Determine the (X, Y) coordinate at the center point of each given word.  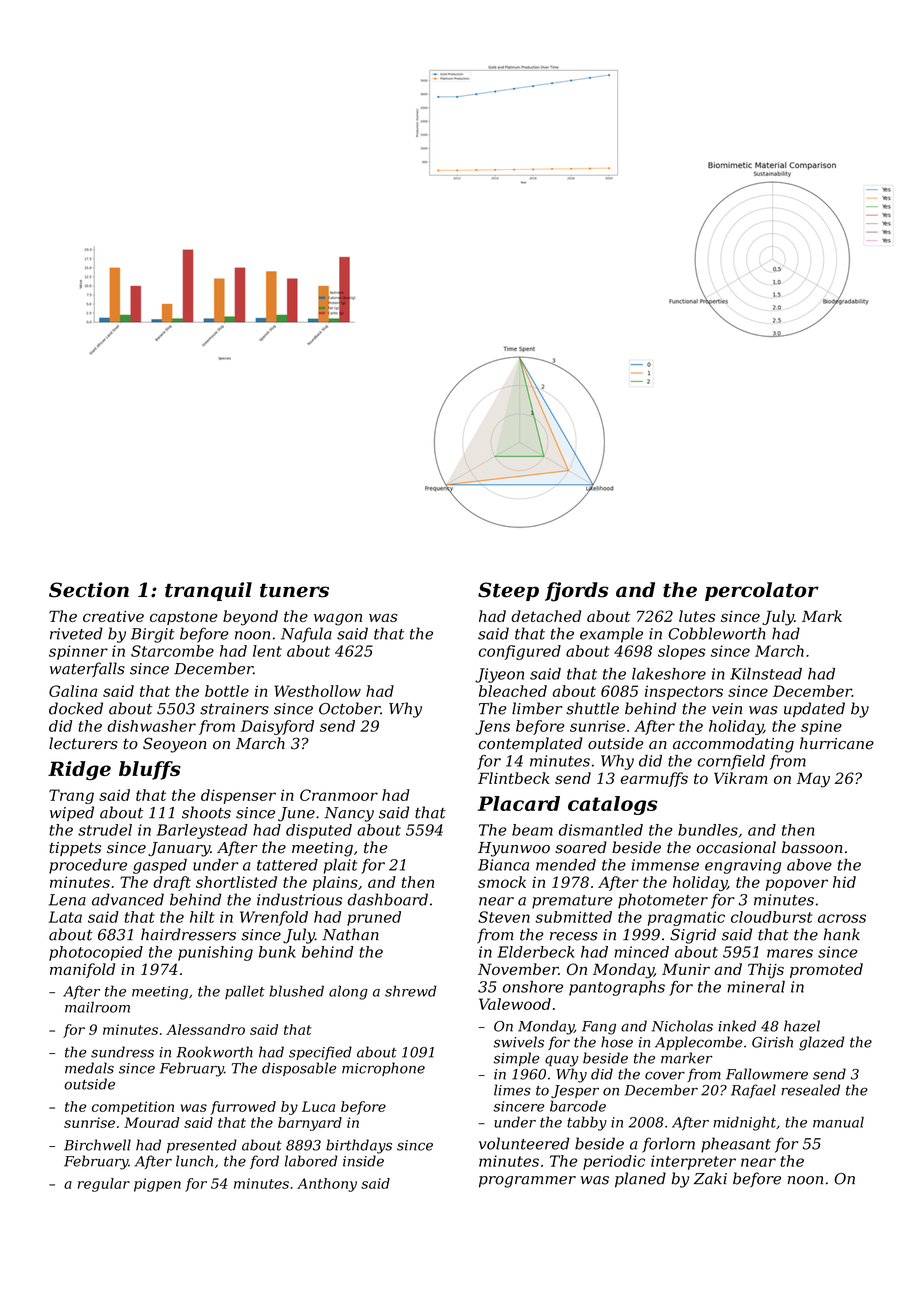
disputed (319, 831)
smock (502, 882)
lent (267, 651)
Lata (65, 917)
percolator (762, 591)
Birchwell (97, 1145)
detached (546, 616)
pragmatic (686, 918)
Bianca (503, 865)
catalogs (613, 805)
